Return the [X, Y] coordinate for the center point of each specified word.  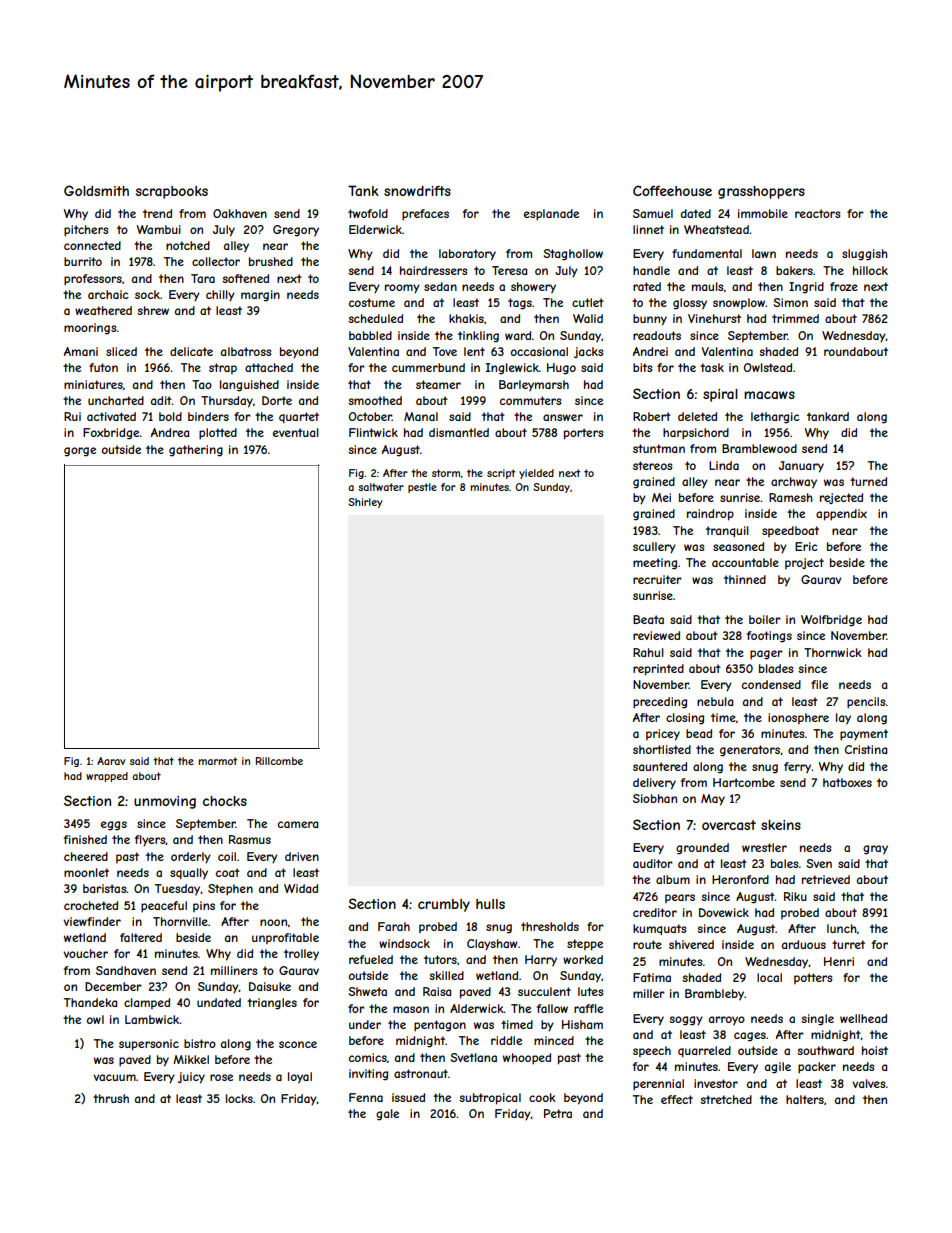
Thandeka [90, 1002]
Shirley [365, 503]
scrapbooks [172, 192]
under [365, 1024]
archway [794, 482]
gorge [80, 452]
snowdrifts [417, 191]
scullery [654, 548]
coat [228, 872]
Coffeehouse [672, 190]
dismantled [459, 432]
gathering [196, 451]
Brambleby [714, 994]
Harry [541, 960]
